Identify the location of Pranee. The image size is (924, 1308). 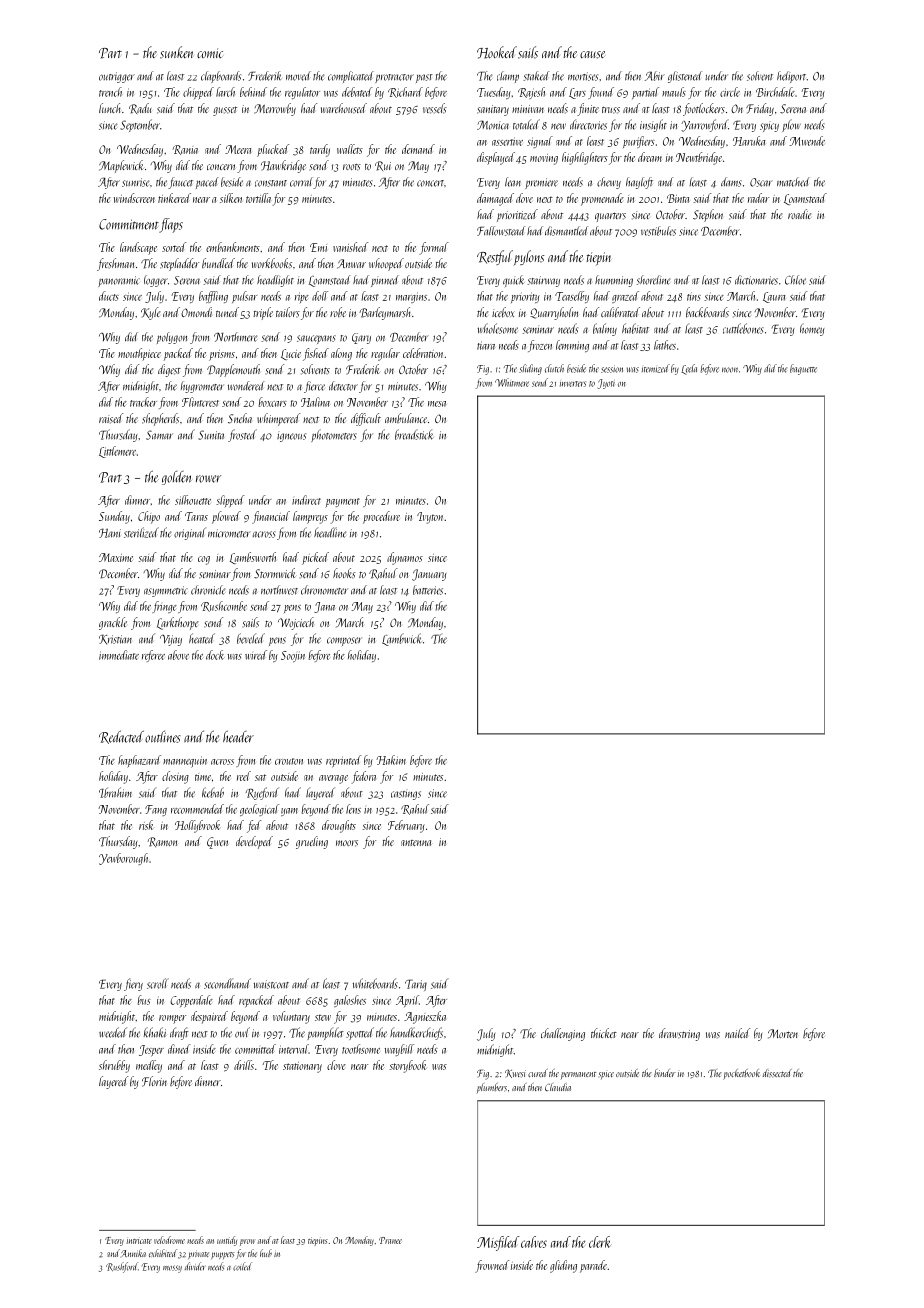
(390, 1240).
